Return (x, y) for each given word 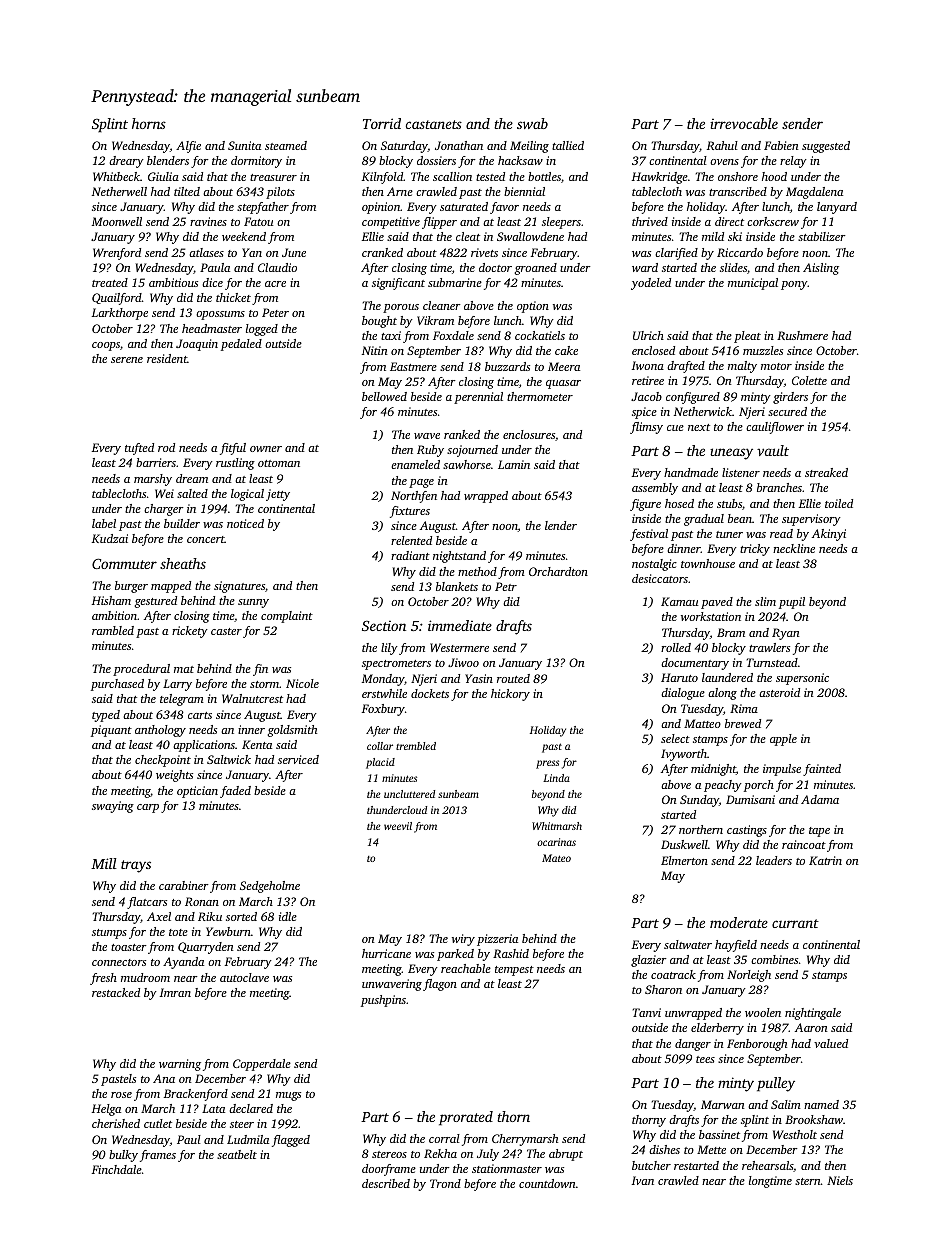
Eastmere (413, 366)
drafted (686, 367)
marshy (153, 480)
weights (174, 776)
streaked (826, 472)
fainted (822, 770)
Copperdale (262, 1065)
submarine (455, 282)
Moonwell (117, 221)
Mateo (556, 858)
